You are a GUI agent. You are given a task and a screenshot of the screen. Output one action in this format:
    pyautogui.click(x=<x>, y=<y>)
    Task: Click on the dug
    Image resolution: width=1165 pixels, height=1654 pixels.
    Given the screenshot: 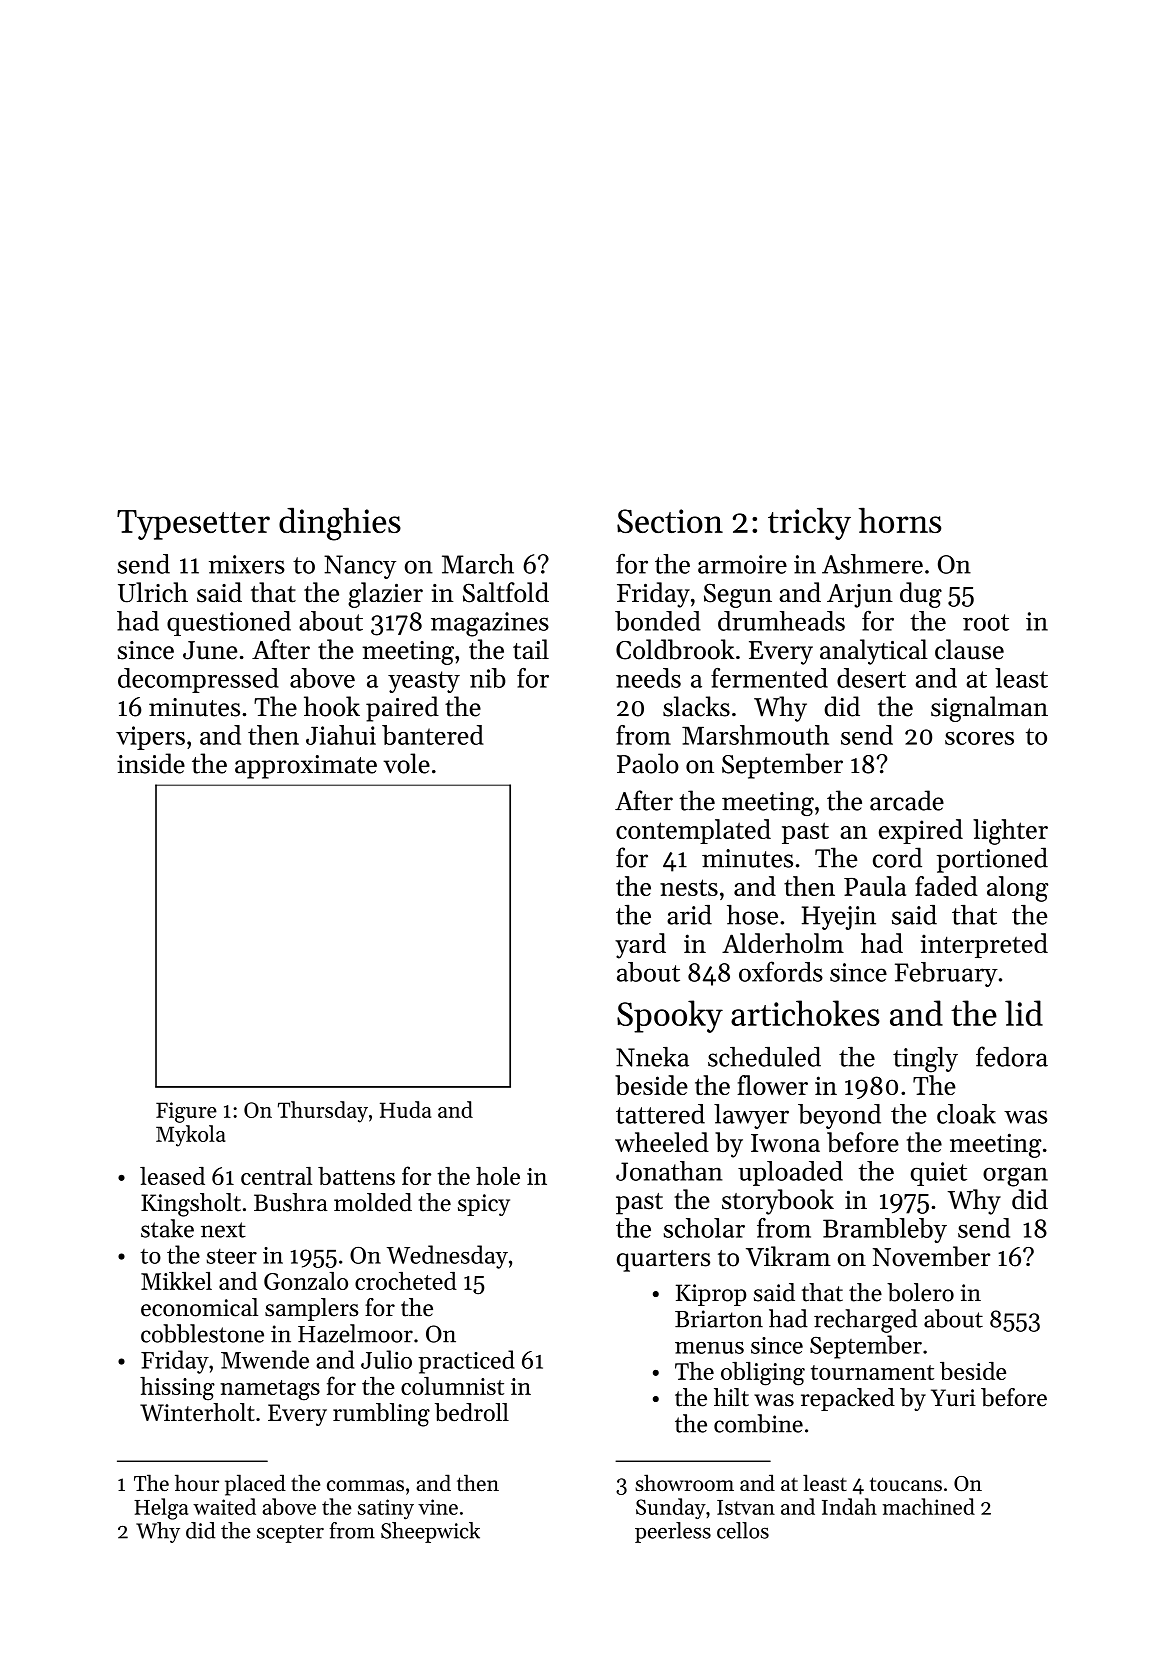 What is the action you would take?
    pyautogui.click(x=921, y=595)
